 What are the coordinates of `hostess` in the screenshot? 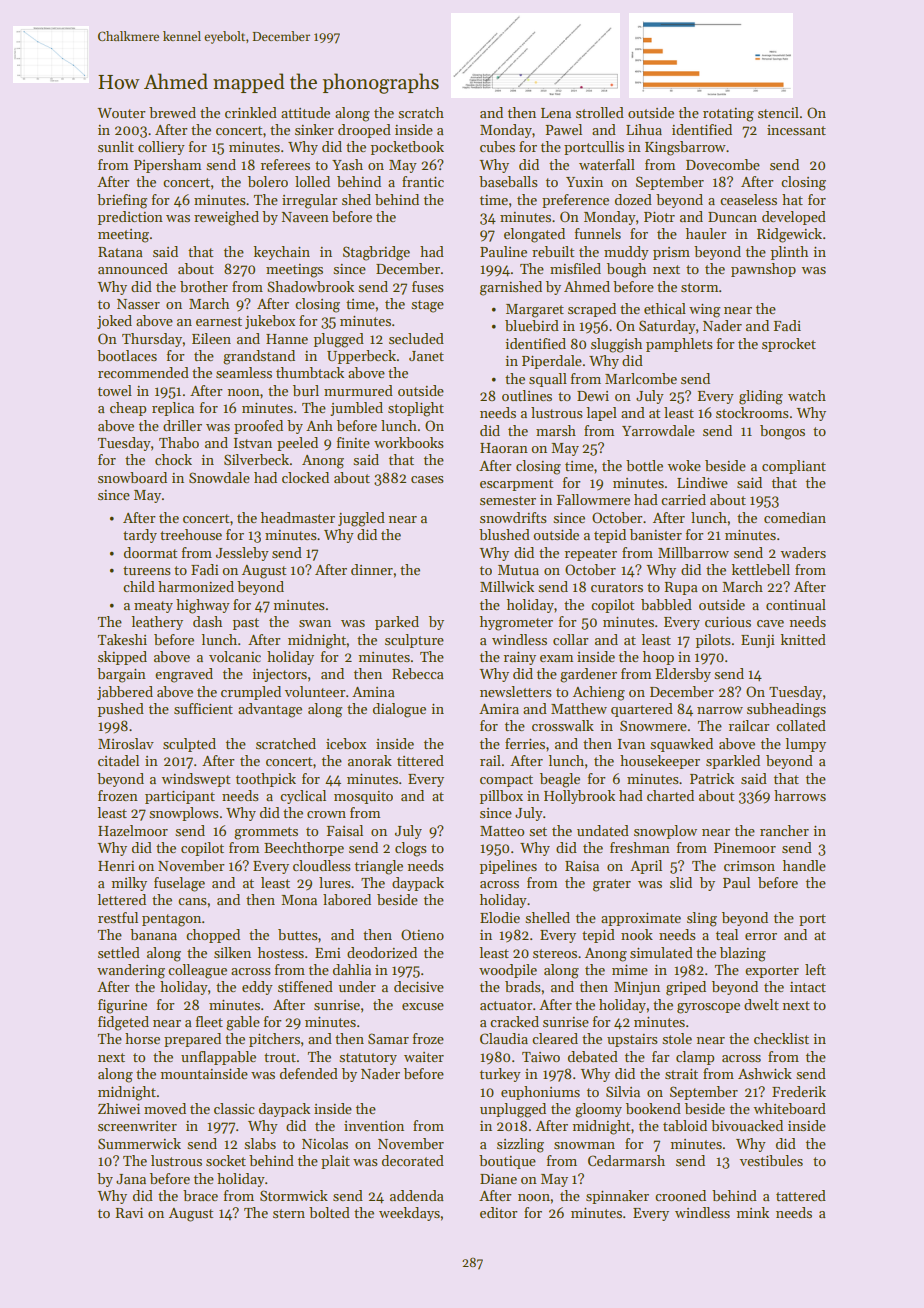 It's located at (281, 952).
